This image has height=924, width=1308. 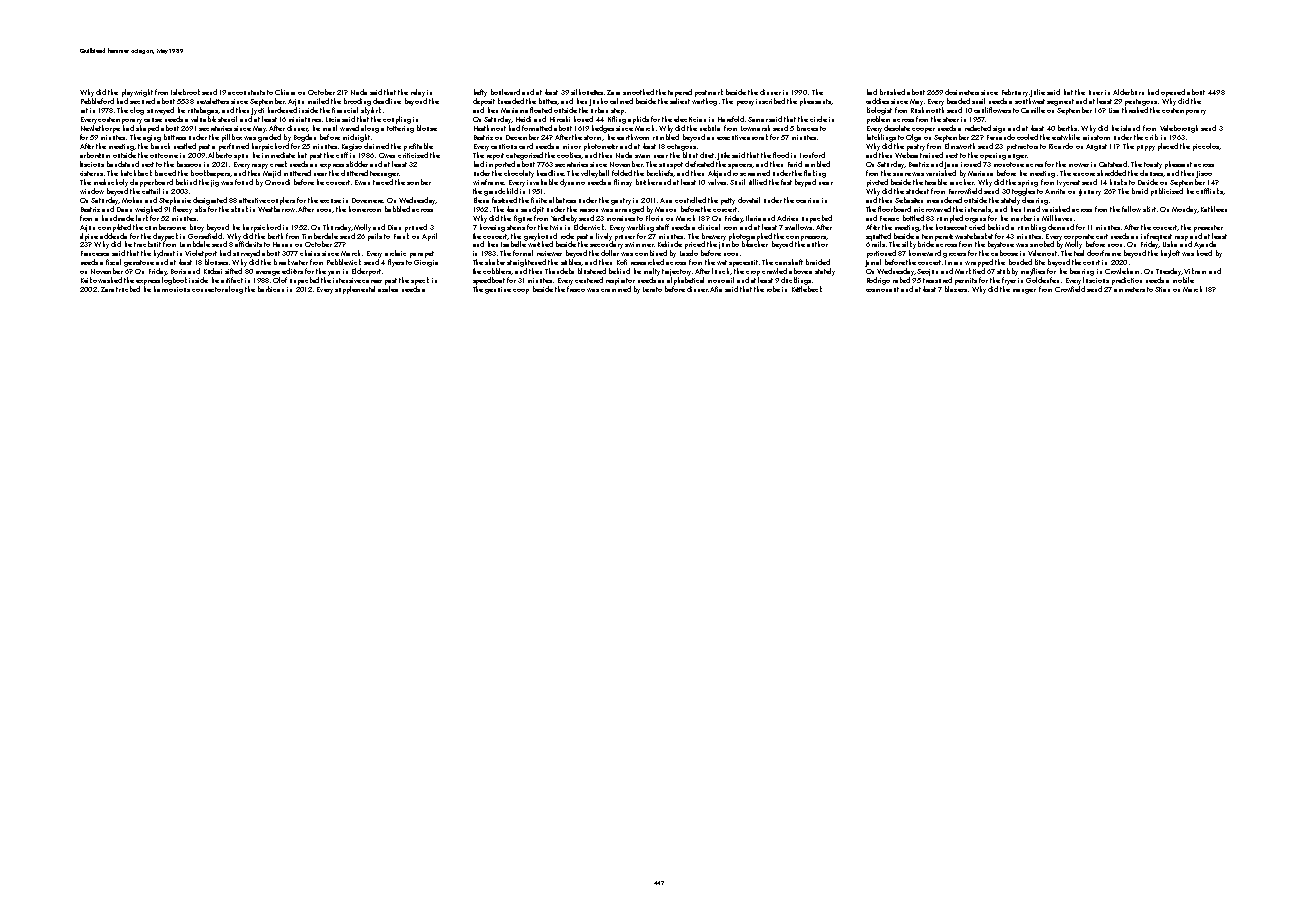 What do you see at coordinates (1173, 93) in the image?
I see `opened` at bounding box center [1173, 93].
